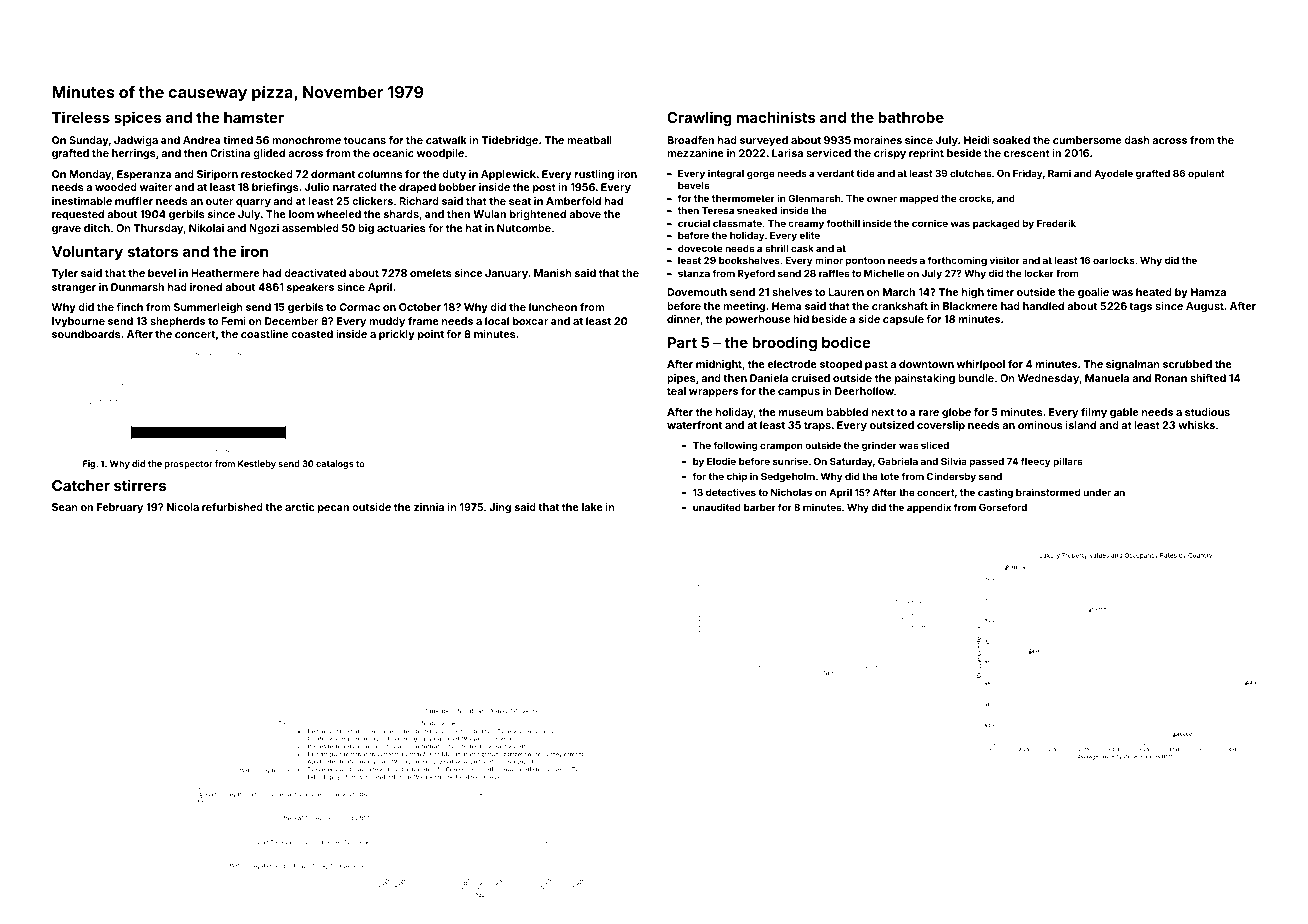  I want to click on barber, so click(760, 507).
